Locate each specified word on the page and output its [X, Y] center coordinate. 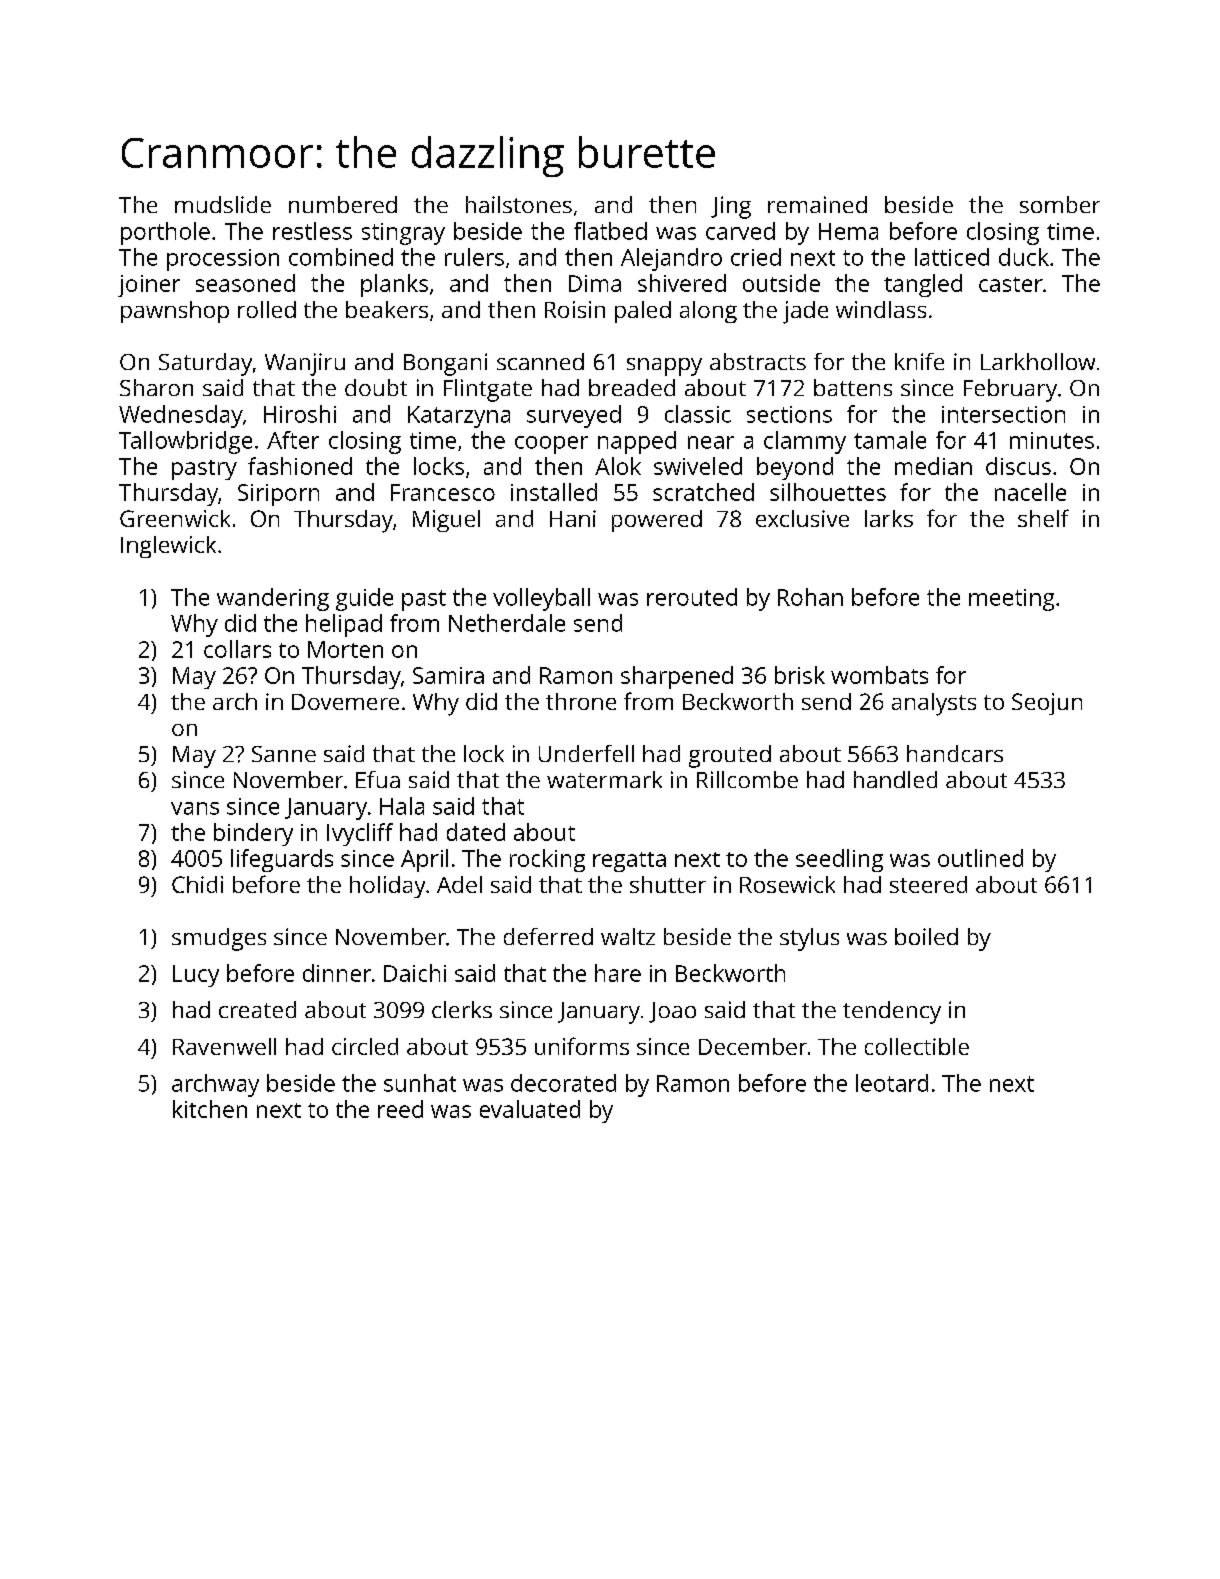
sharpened [677, 677]
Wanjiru [305, 364]
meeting [1011, 600]
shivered [682, 283]
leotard [892, 1083]
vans [195, 808]
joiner [149, 286]
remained [817, 204]
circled [365, 1046]
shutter [668, 884]
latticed [952, 257]
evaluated [530, 1109]
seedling [839, 860]
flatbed [610, 231]
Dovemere [345, 702]
